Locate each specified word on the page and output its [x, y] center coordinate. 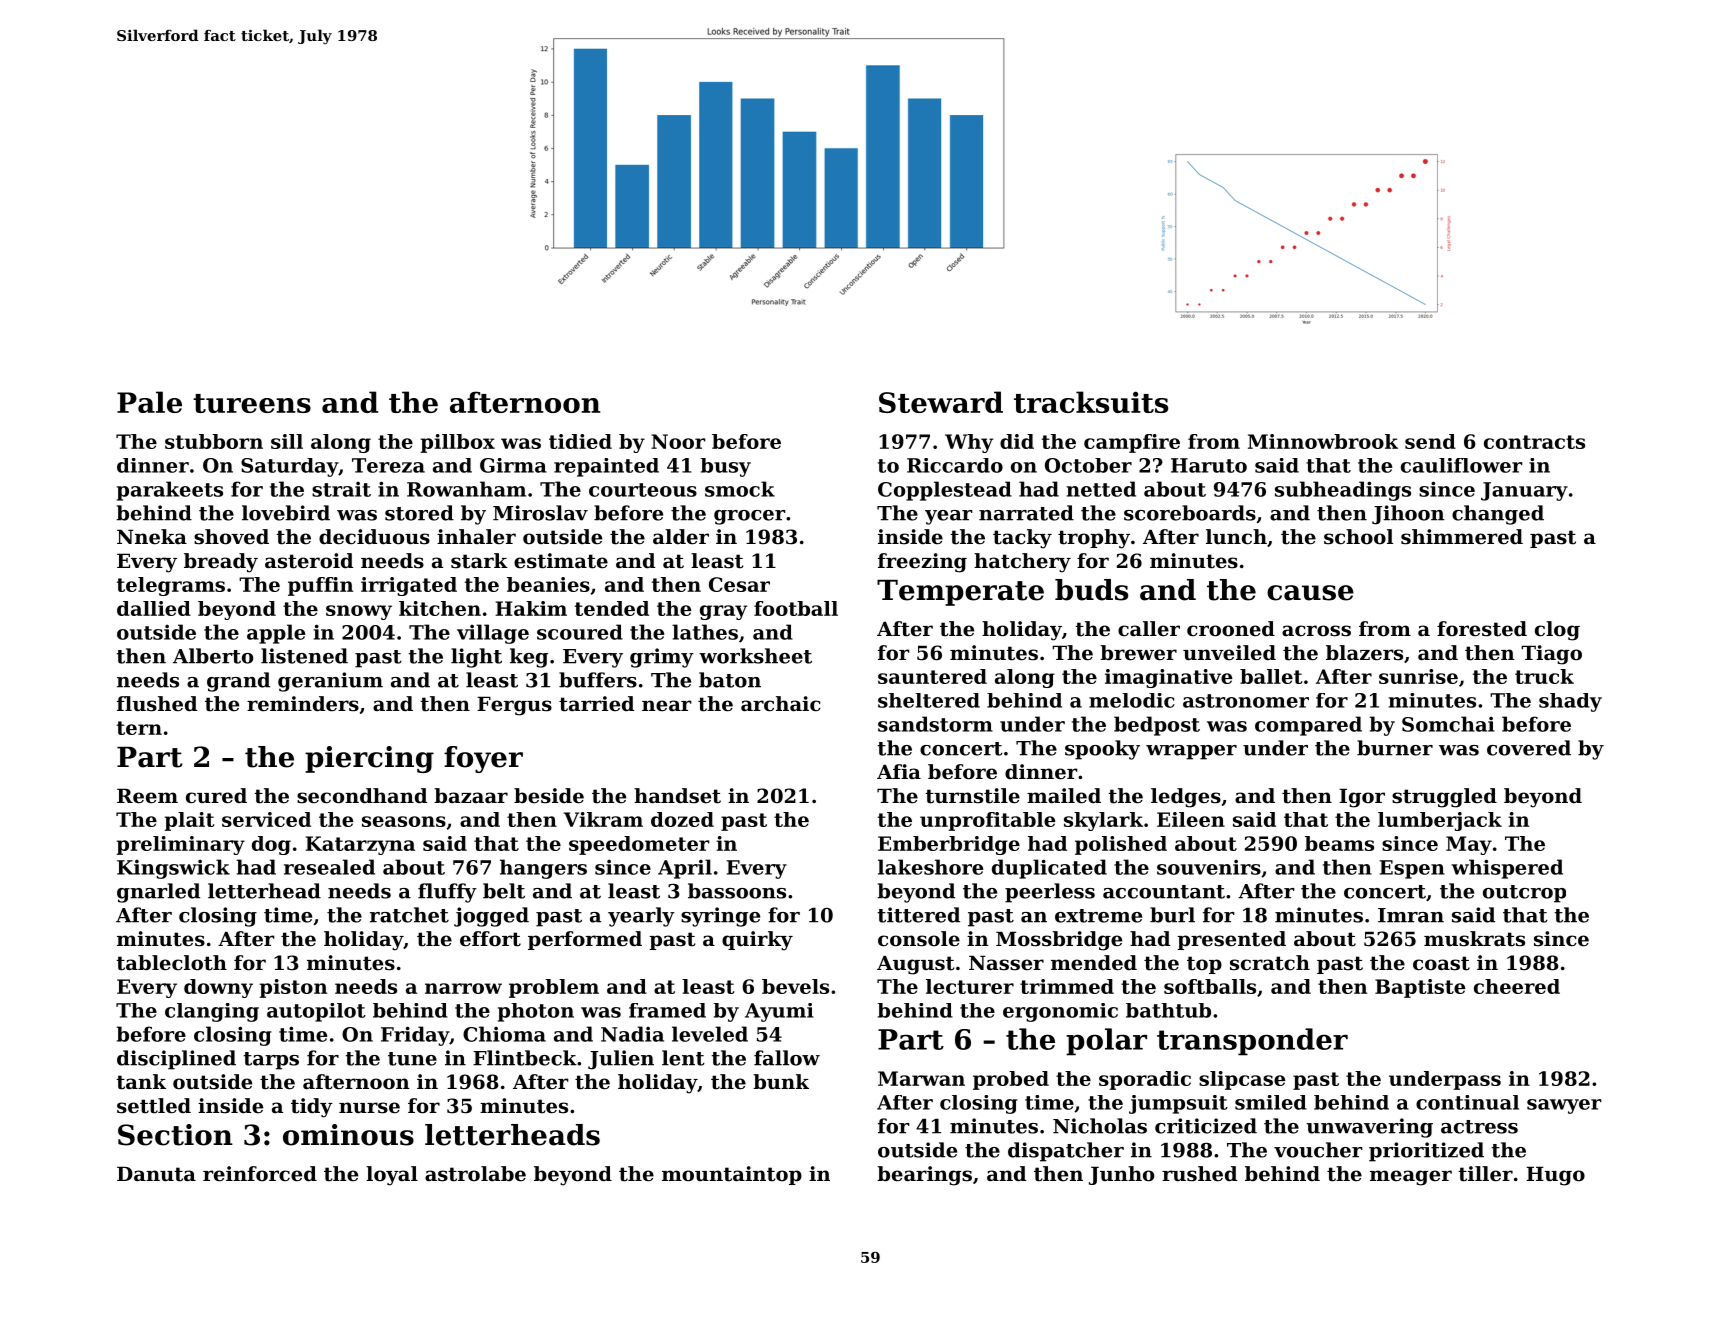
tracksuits [1091, 402]
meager [1411, 1178]
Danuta [156, 1174]
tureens [252, 403]
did [1017, 441]
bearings [924, 1176]
